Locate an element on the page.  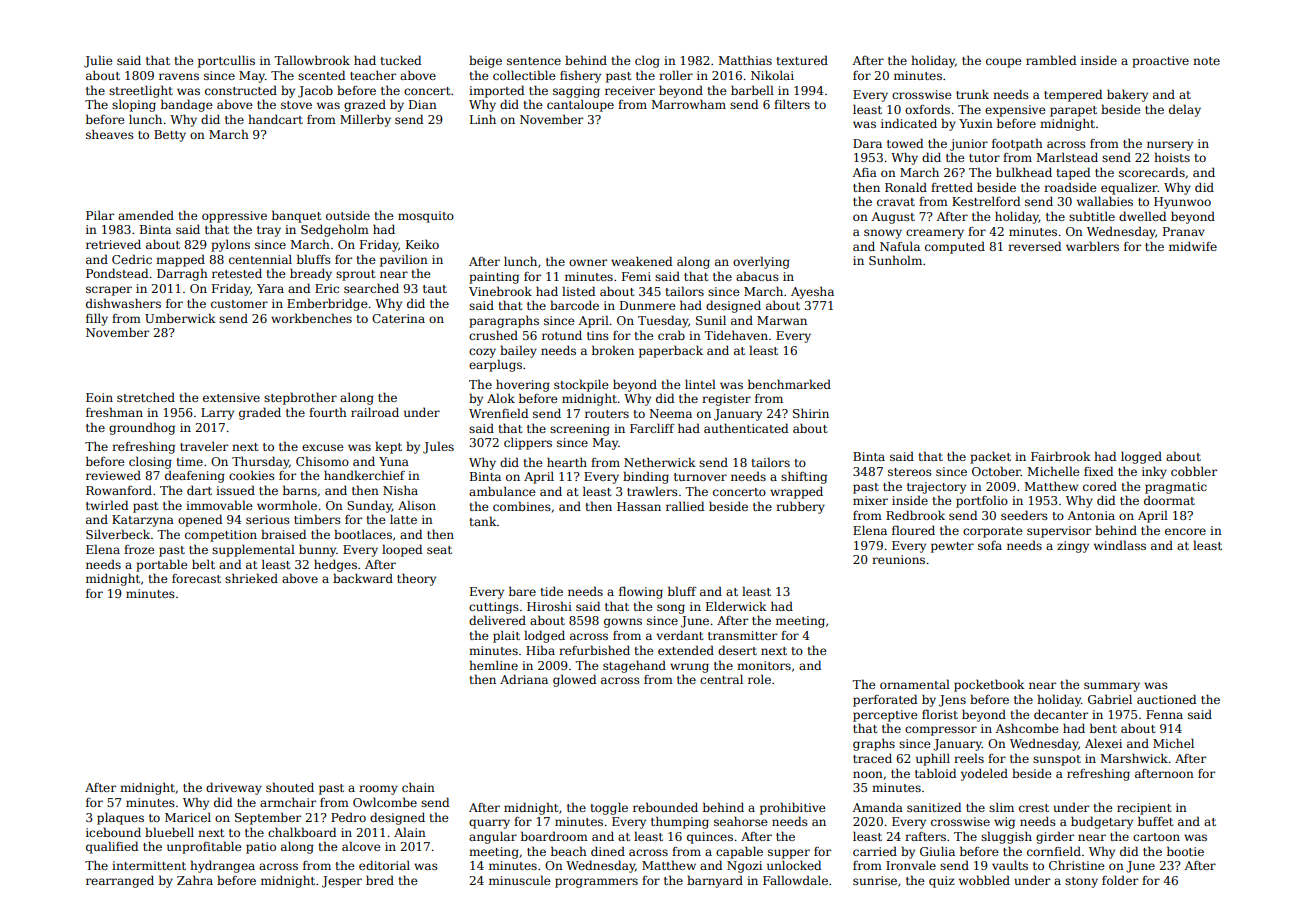
textured is located at coordinates (802, 60).
